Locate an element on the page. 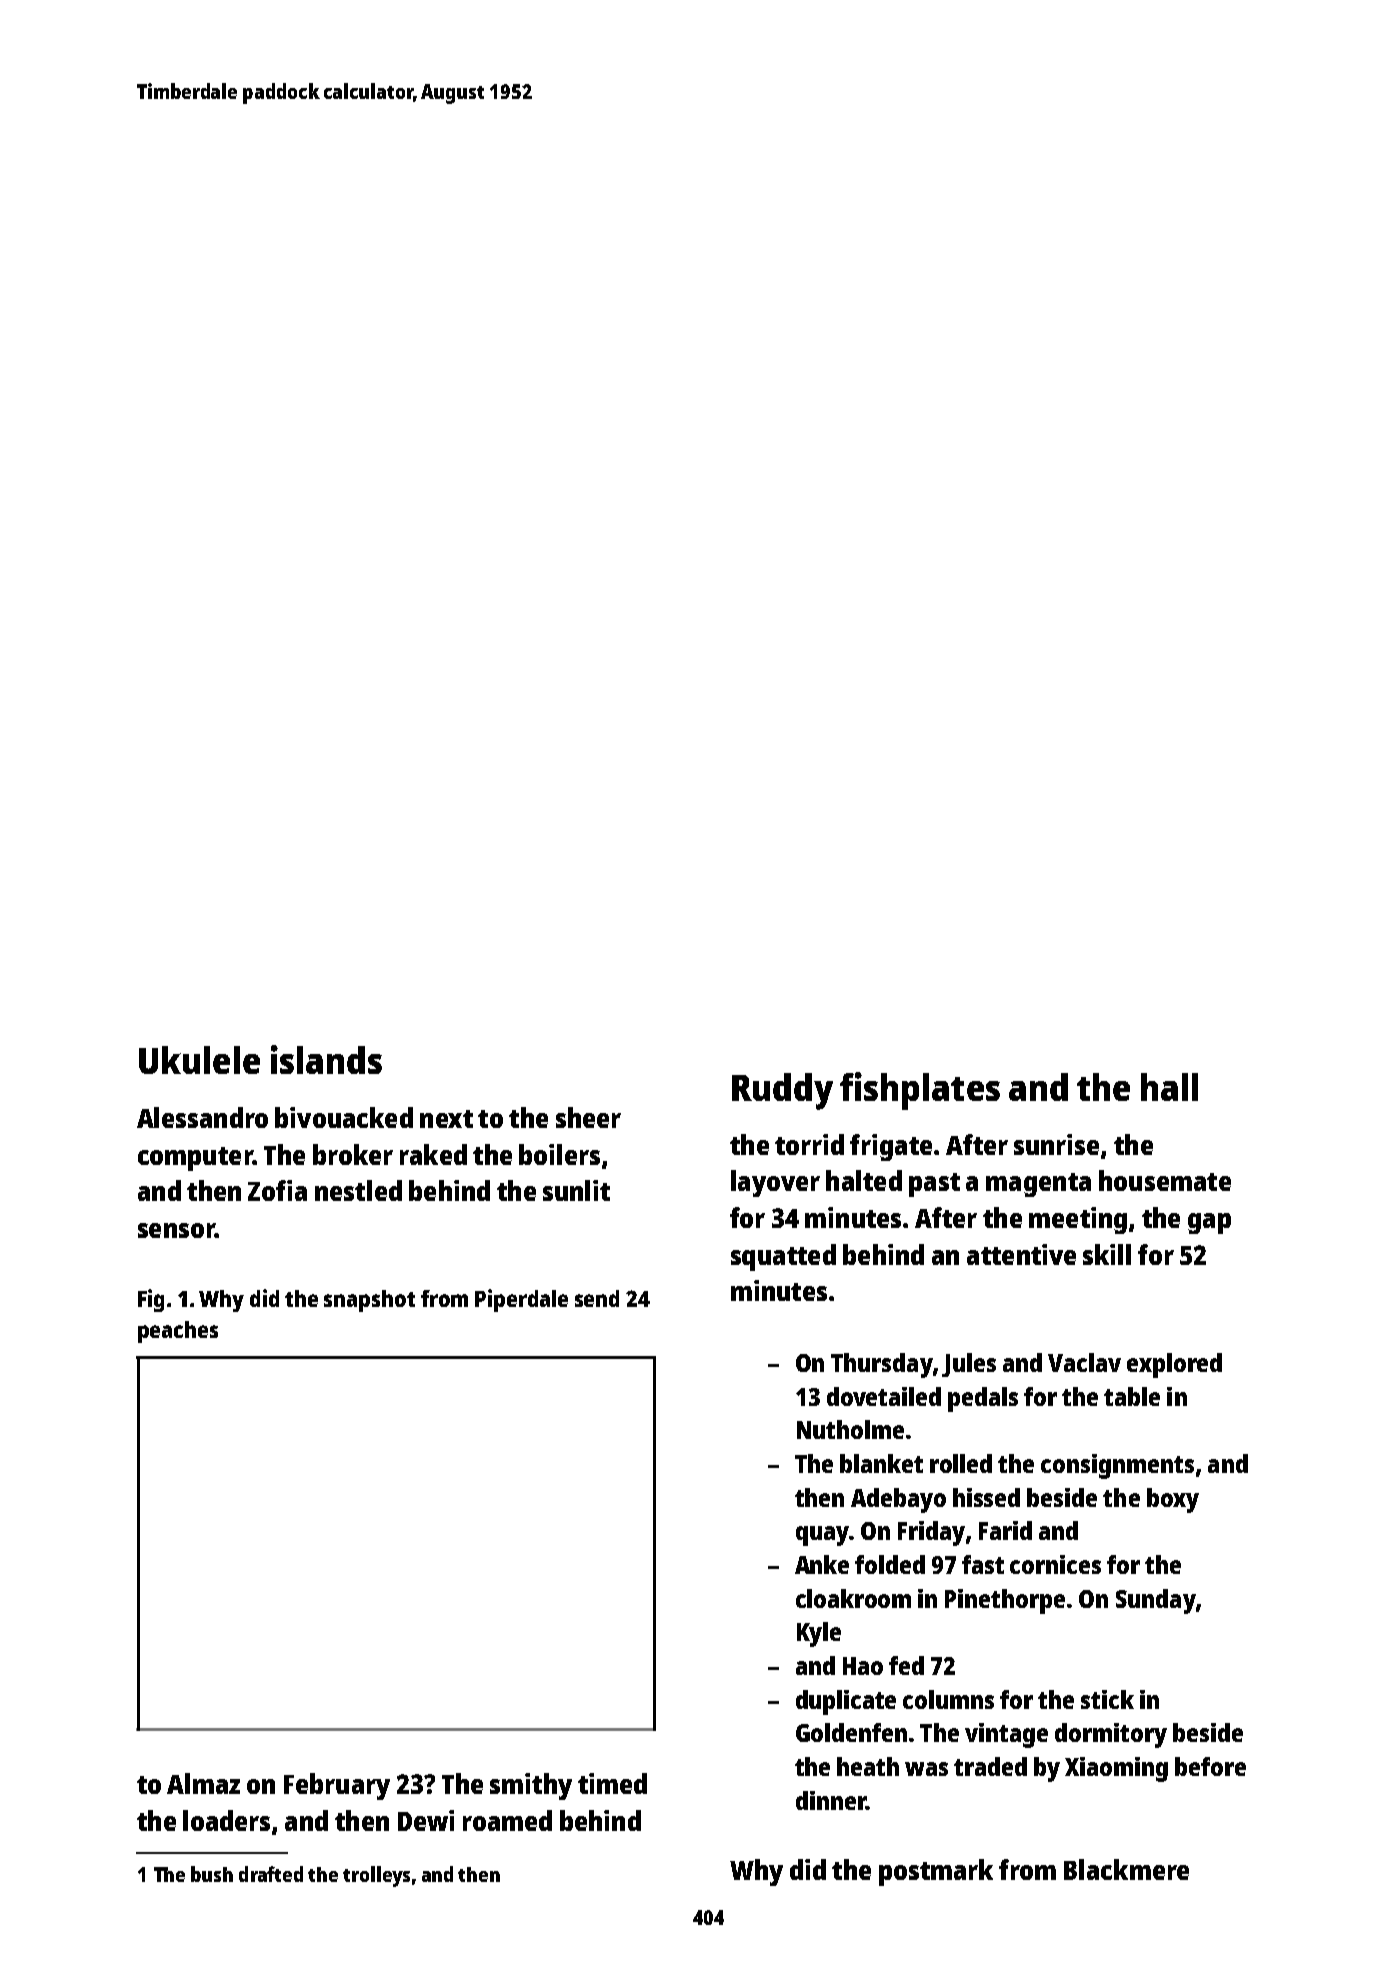  quay is located at coordinates (822, 1536).
